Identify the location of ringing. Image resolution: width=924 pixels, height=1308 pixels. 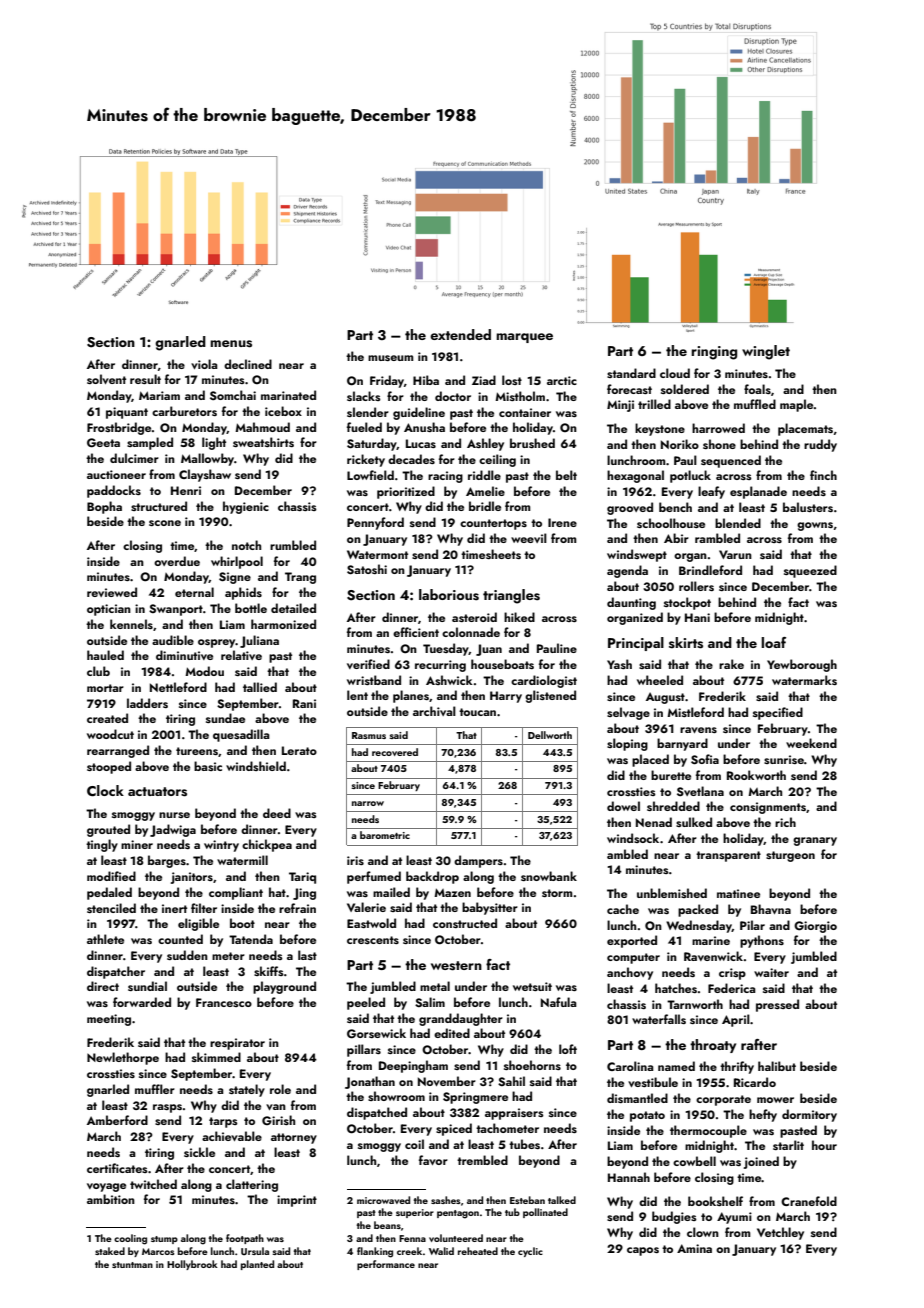
(714, 353).
